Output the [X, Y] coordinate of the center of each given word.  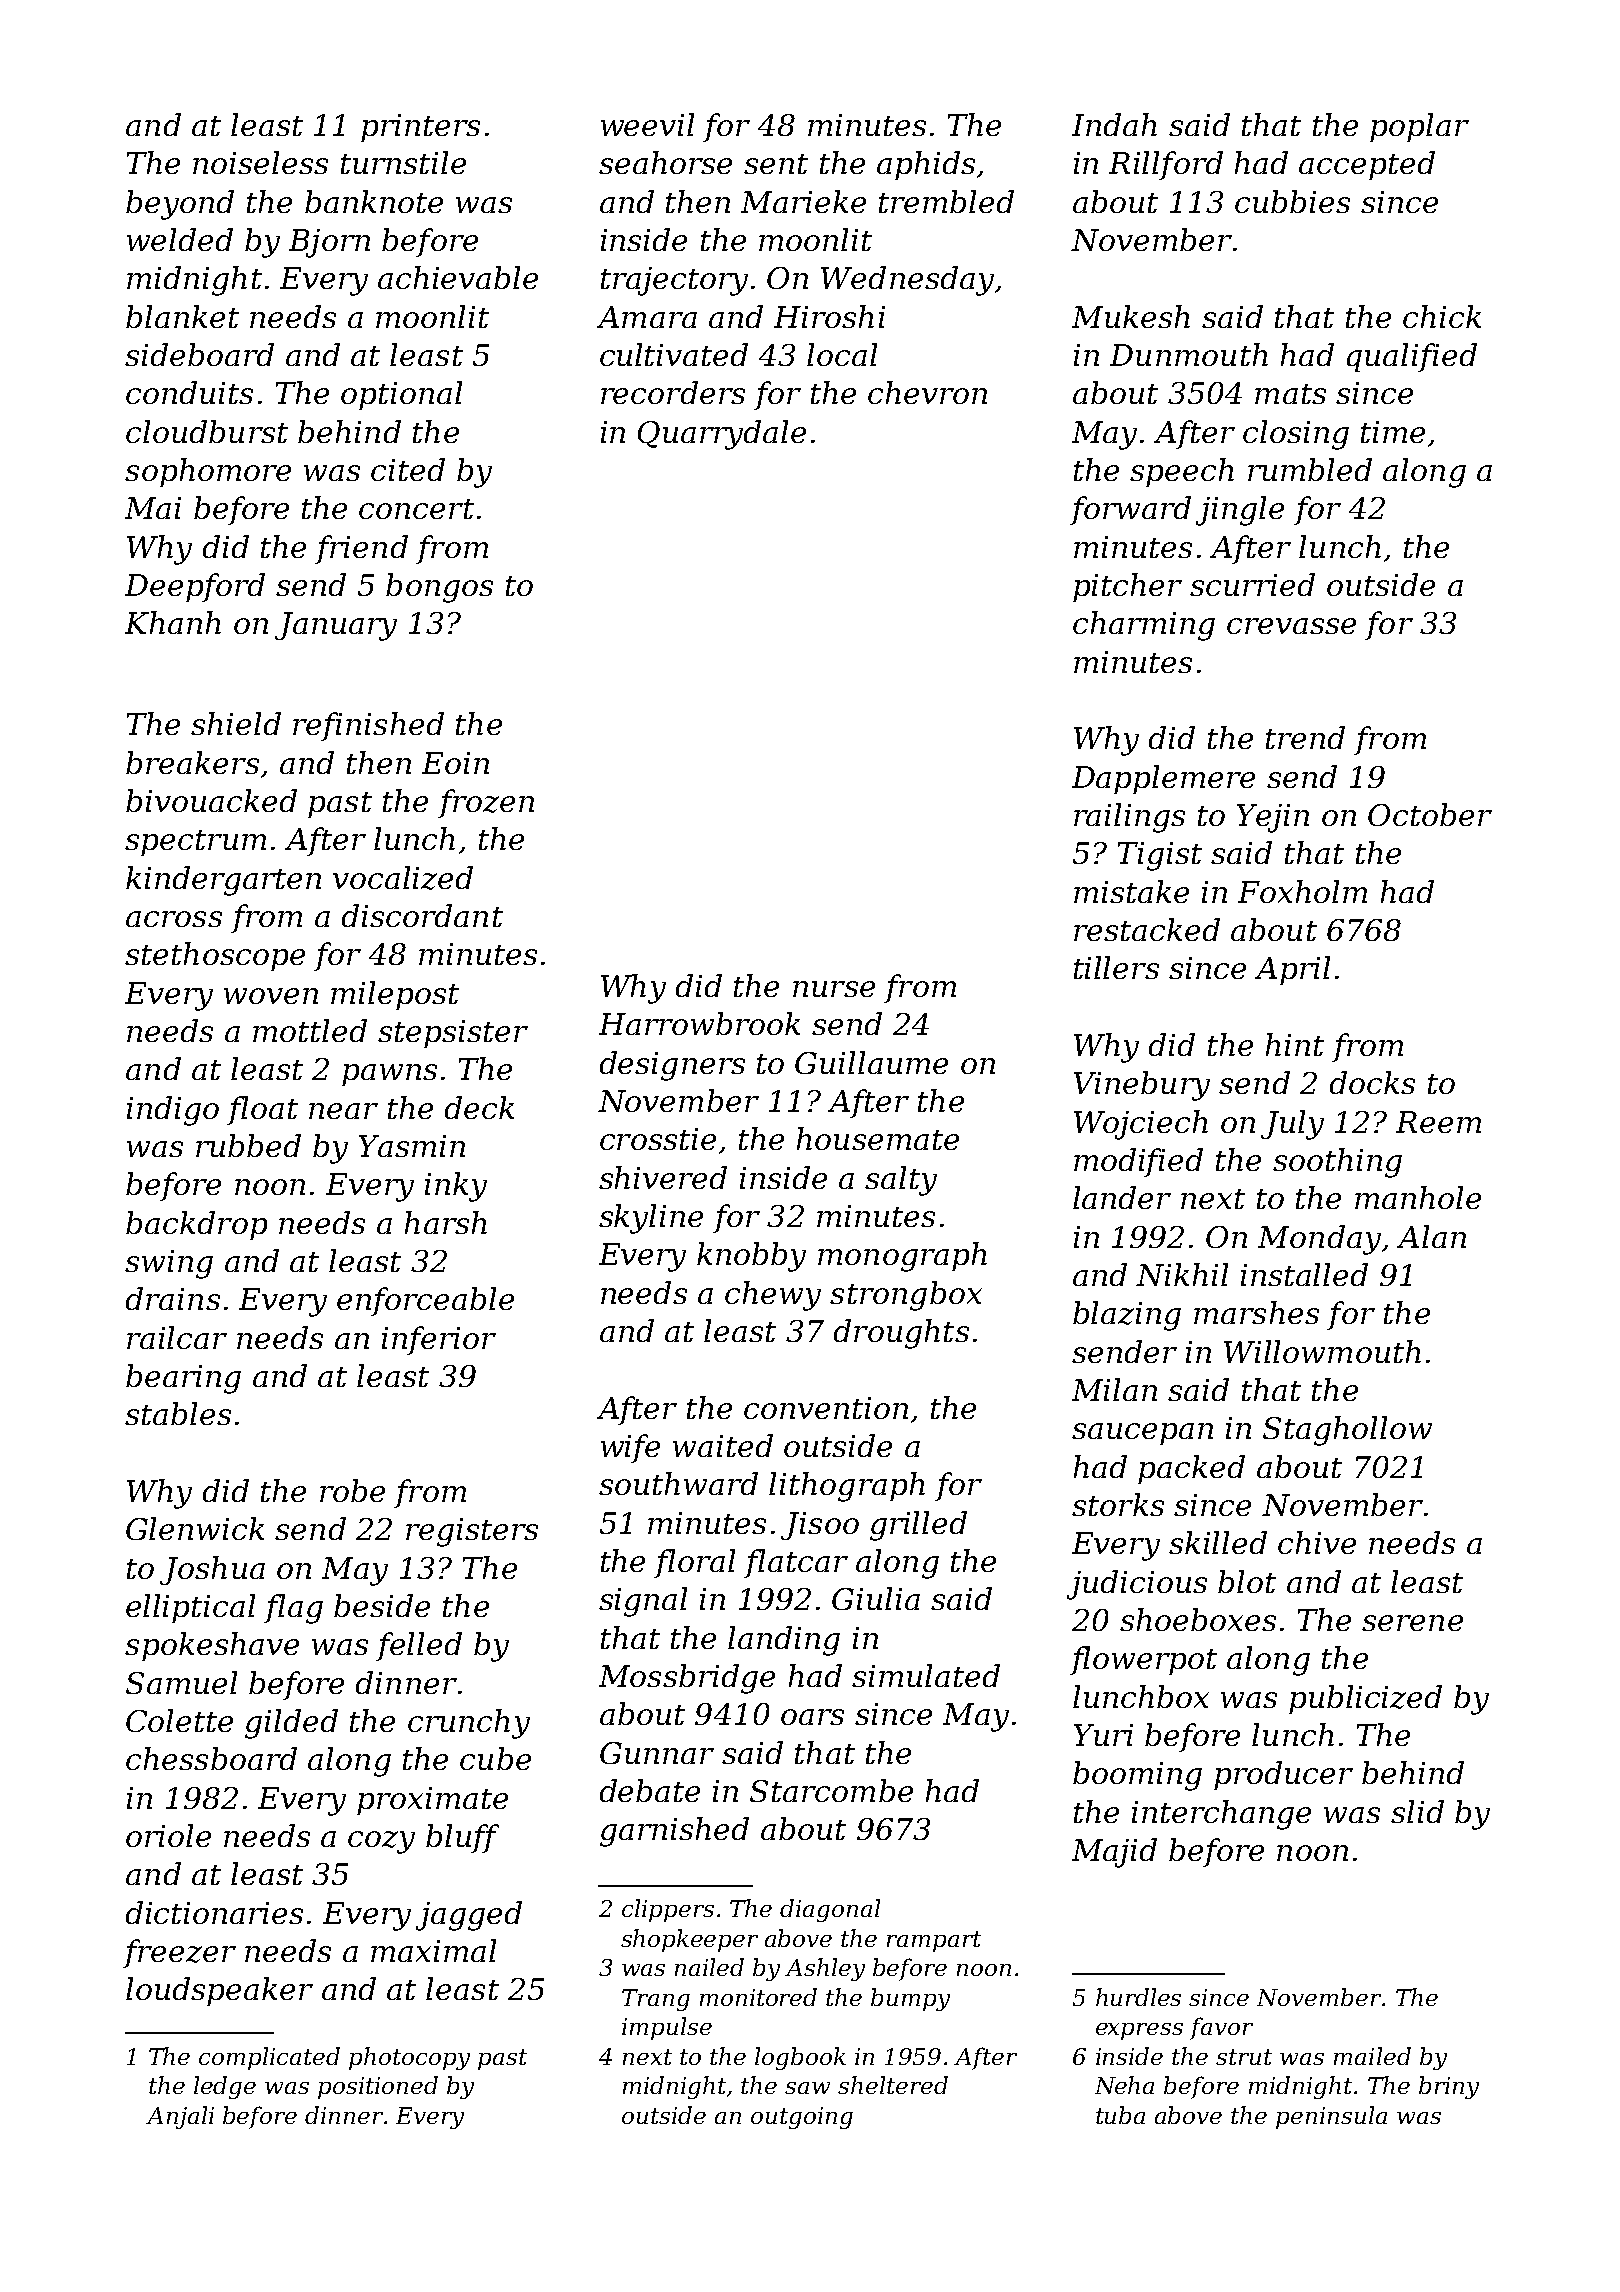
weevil [647, 124]
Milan [1114, 1389]
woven [271, 996]
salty [901, 1181]
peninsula [1331, 2117]
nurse [834, 989]
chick [1442, 316]
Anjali [180, 2117]
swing [169, 1264]
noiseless [260, 162]
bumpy [910, 1999]
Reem [1438, 1122]
